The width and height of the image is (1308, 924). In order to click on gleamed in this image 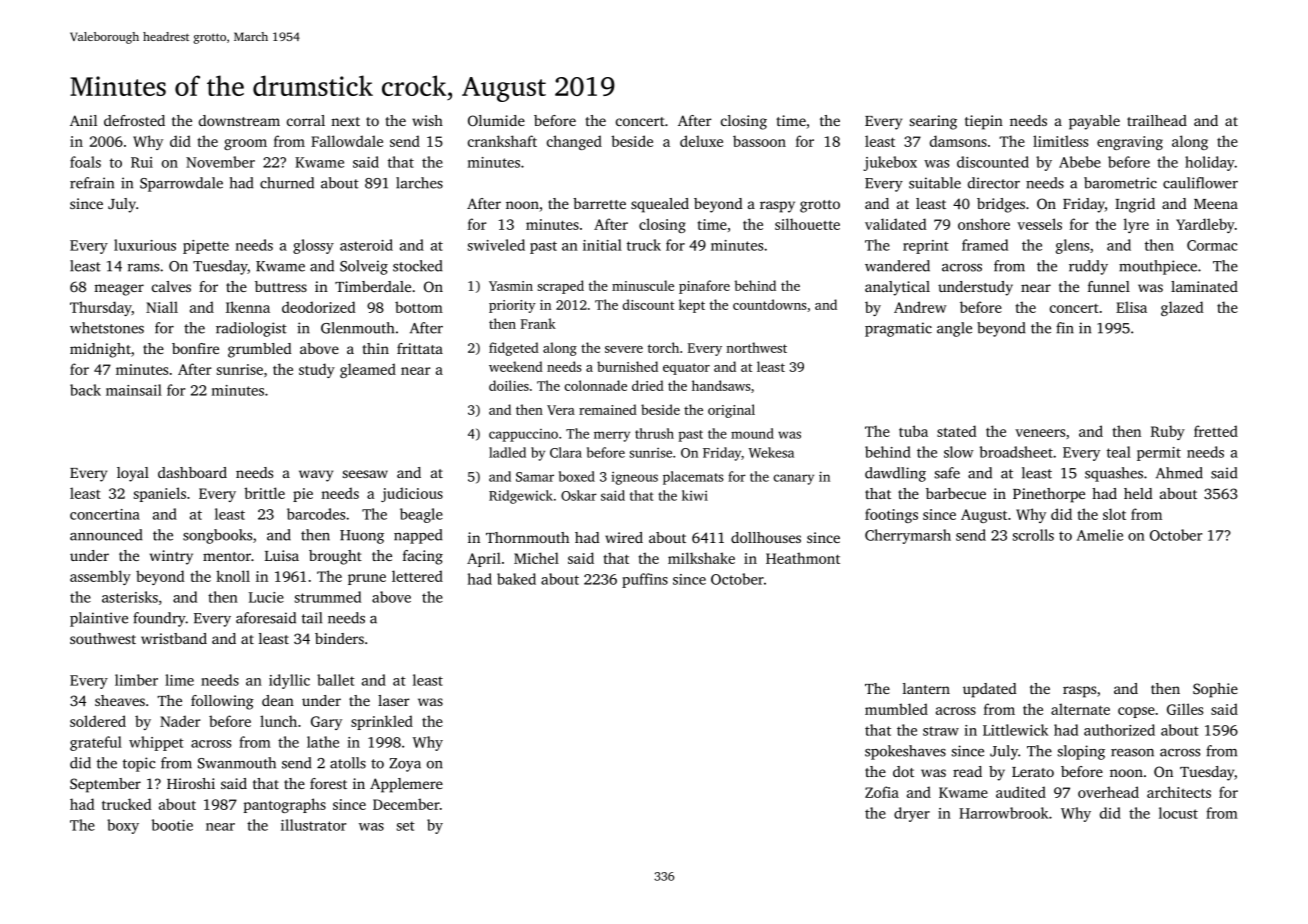, I will do `click(368, 370)`.
